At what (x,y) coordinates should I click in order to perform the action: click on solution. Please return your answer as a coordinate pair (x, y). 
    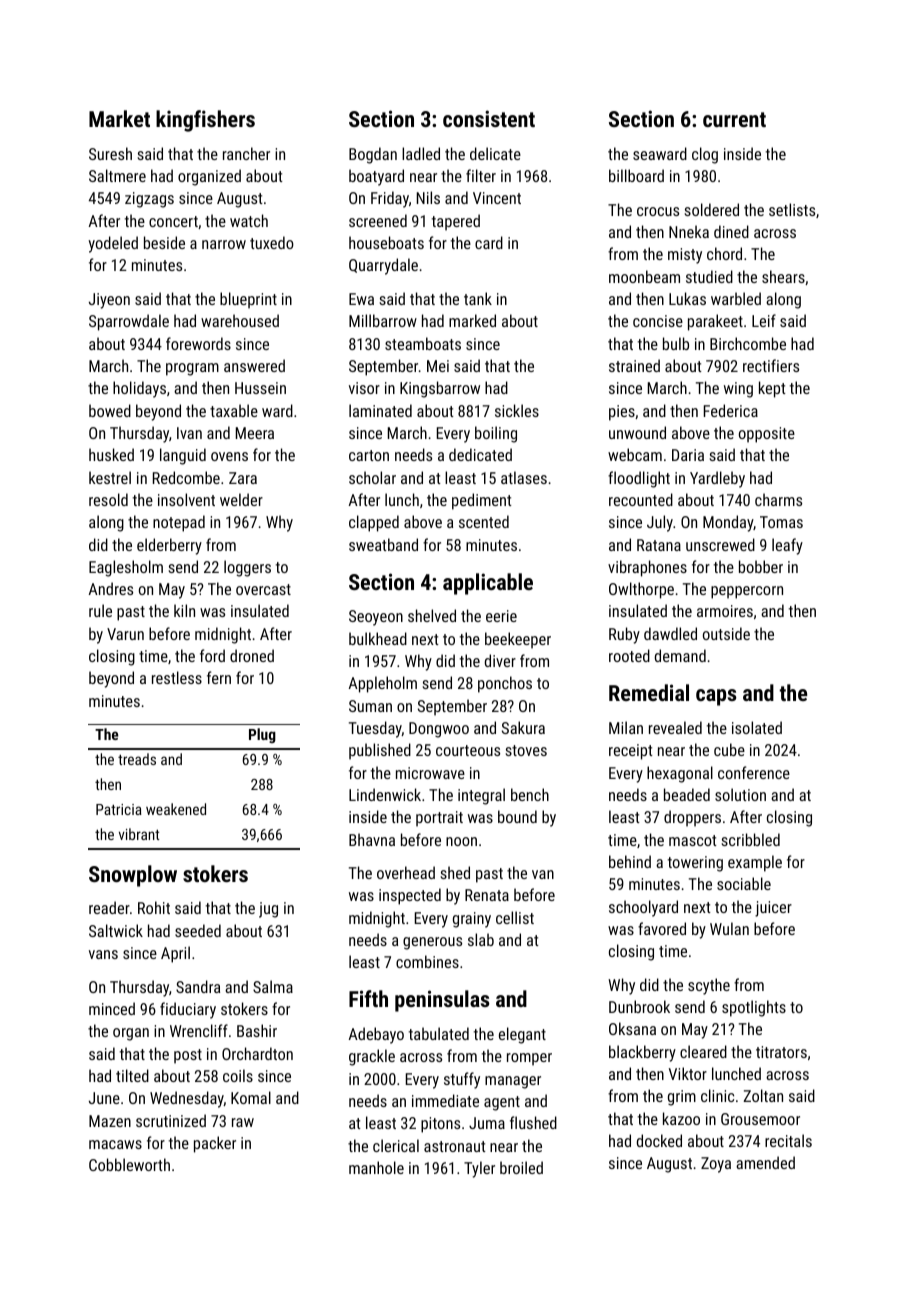
    Looking at the image, I should click on (740, 794).
